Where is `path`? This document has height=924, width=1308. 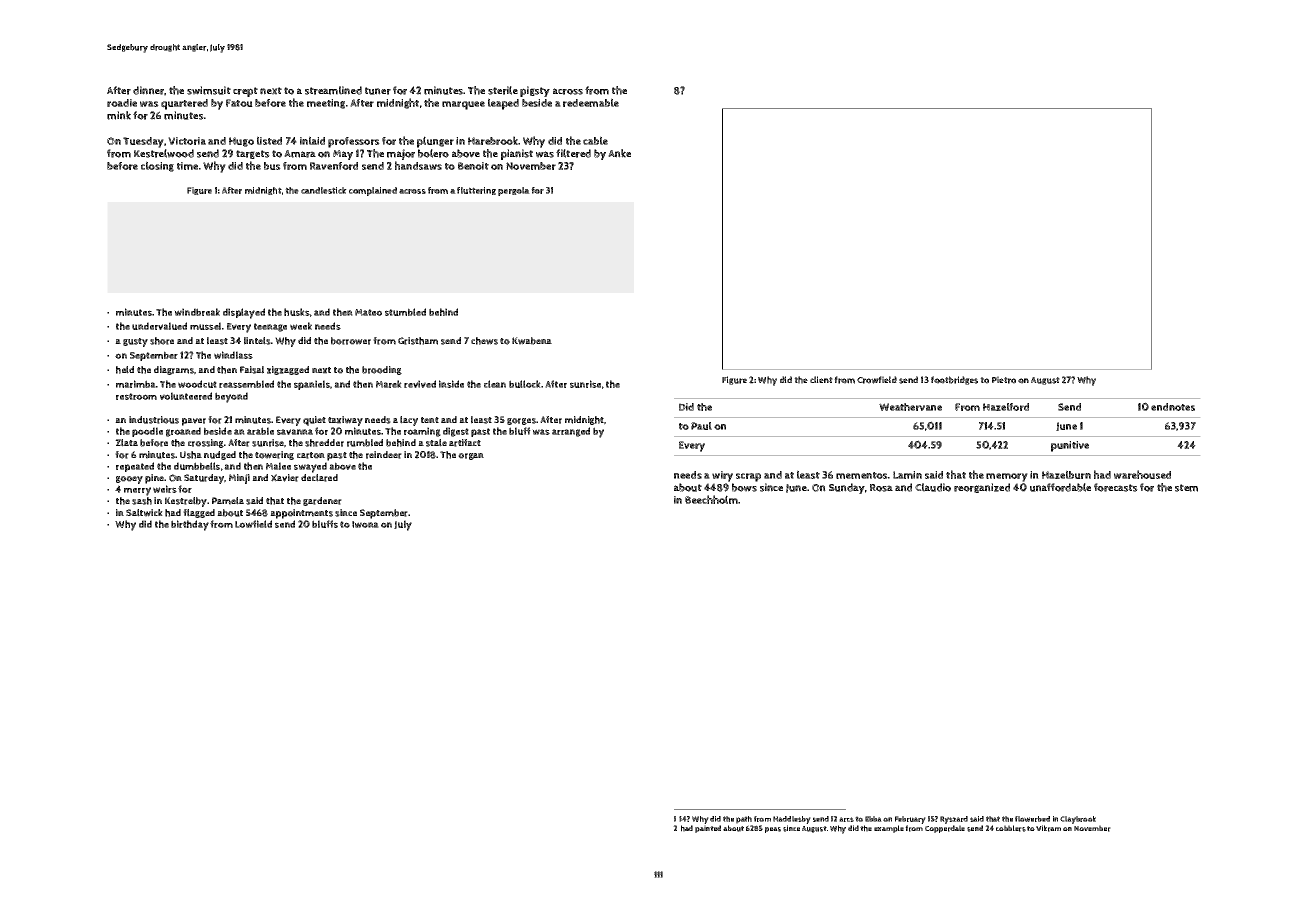
path is located at coordinates (744, 820).
